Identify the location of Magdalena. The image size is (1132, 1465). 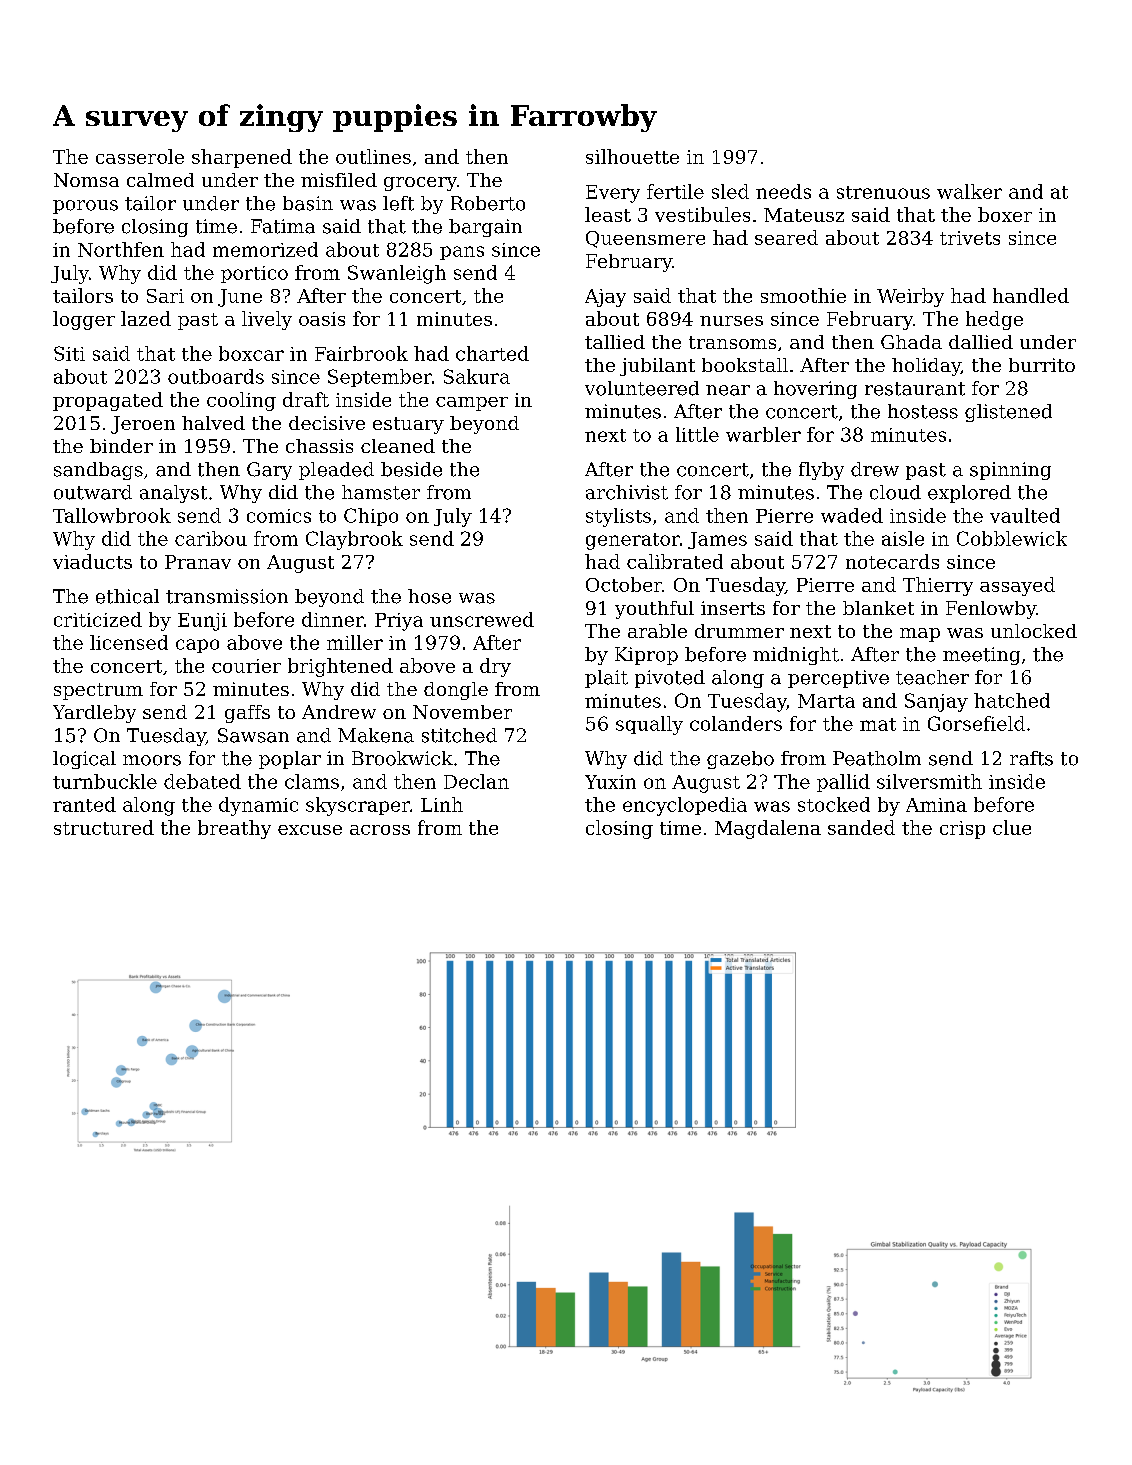
(768, 829).
